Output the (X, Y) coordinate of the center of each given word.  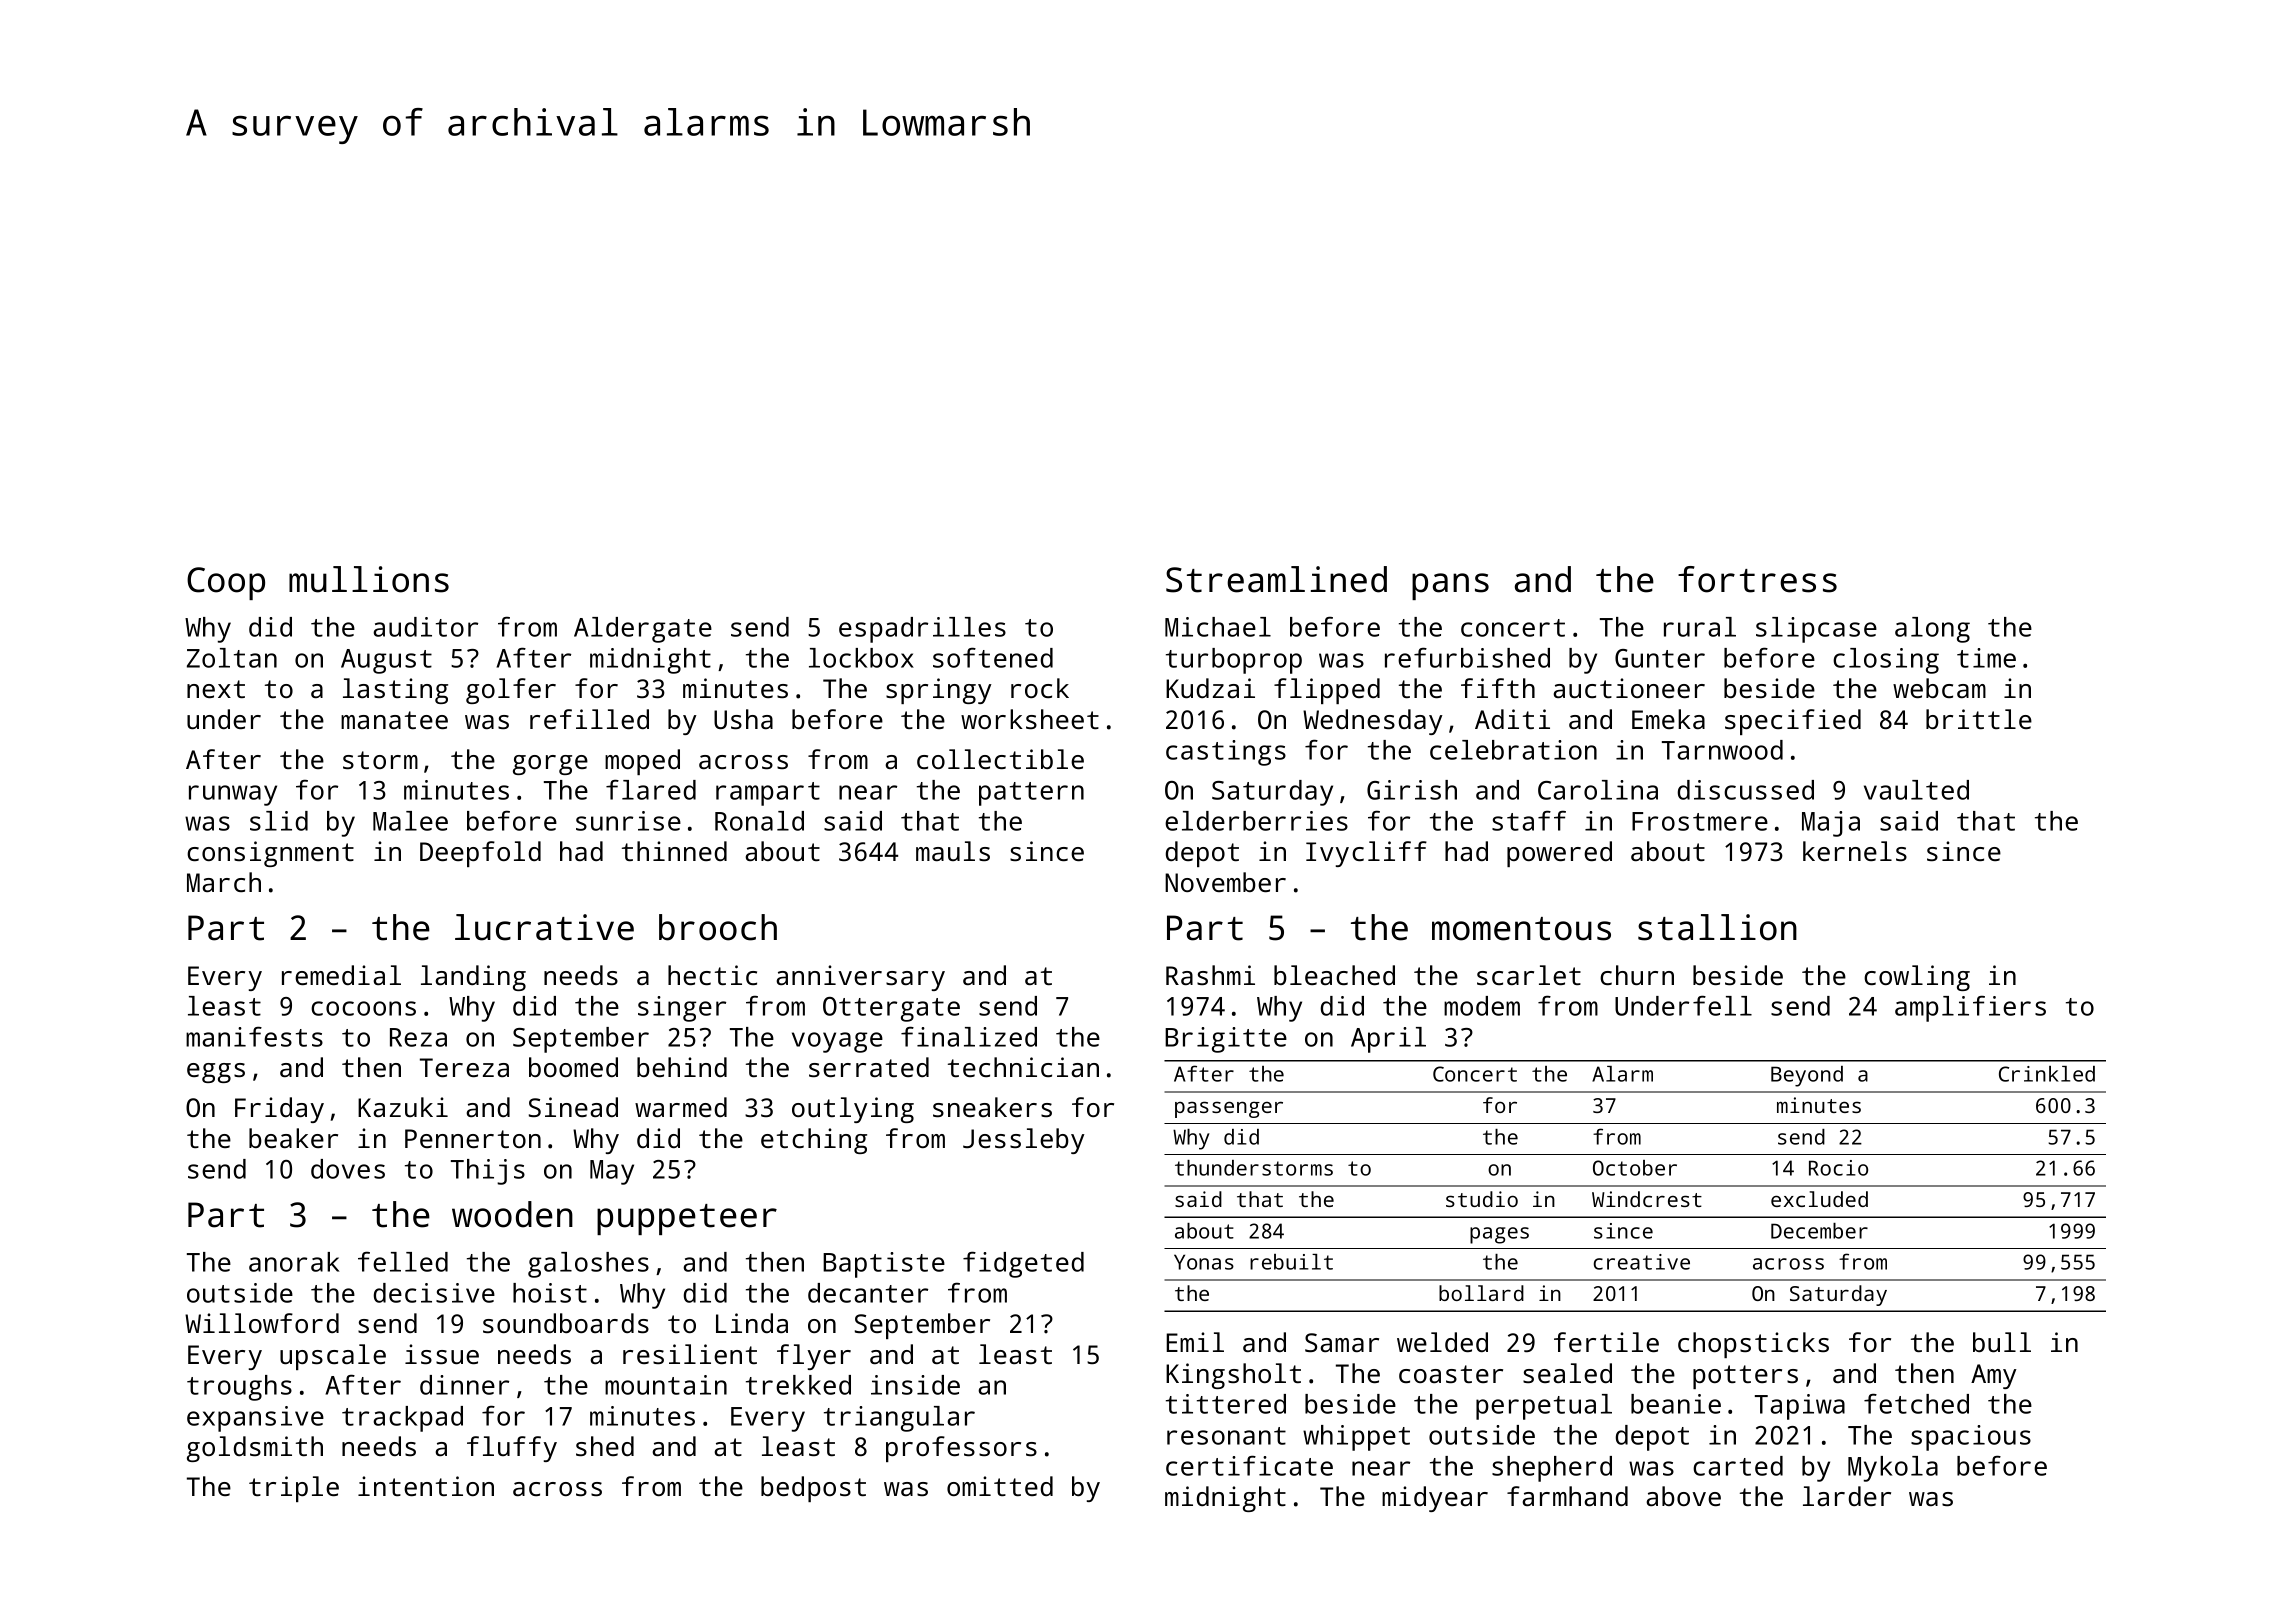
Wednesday (1373, 722)
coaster (1451, 1374)
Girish (1412, 790)
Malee (410, 821)
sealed (1567, 1373)
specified (1793, 722)
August (386, 661)
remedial (341, 975)
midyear (1435, 1499)
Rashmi (1210, 975)
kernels (1855, 851)
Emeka (1668, 719)
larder (1847, 1496)
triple (294, 1489)
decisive (434, 1293)
